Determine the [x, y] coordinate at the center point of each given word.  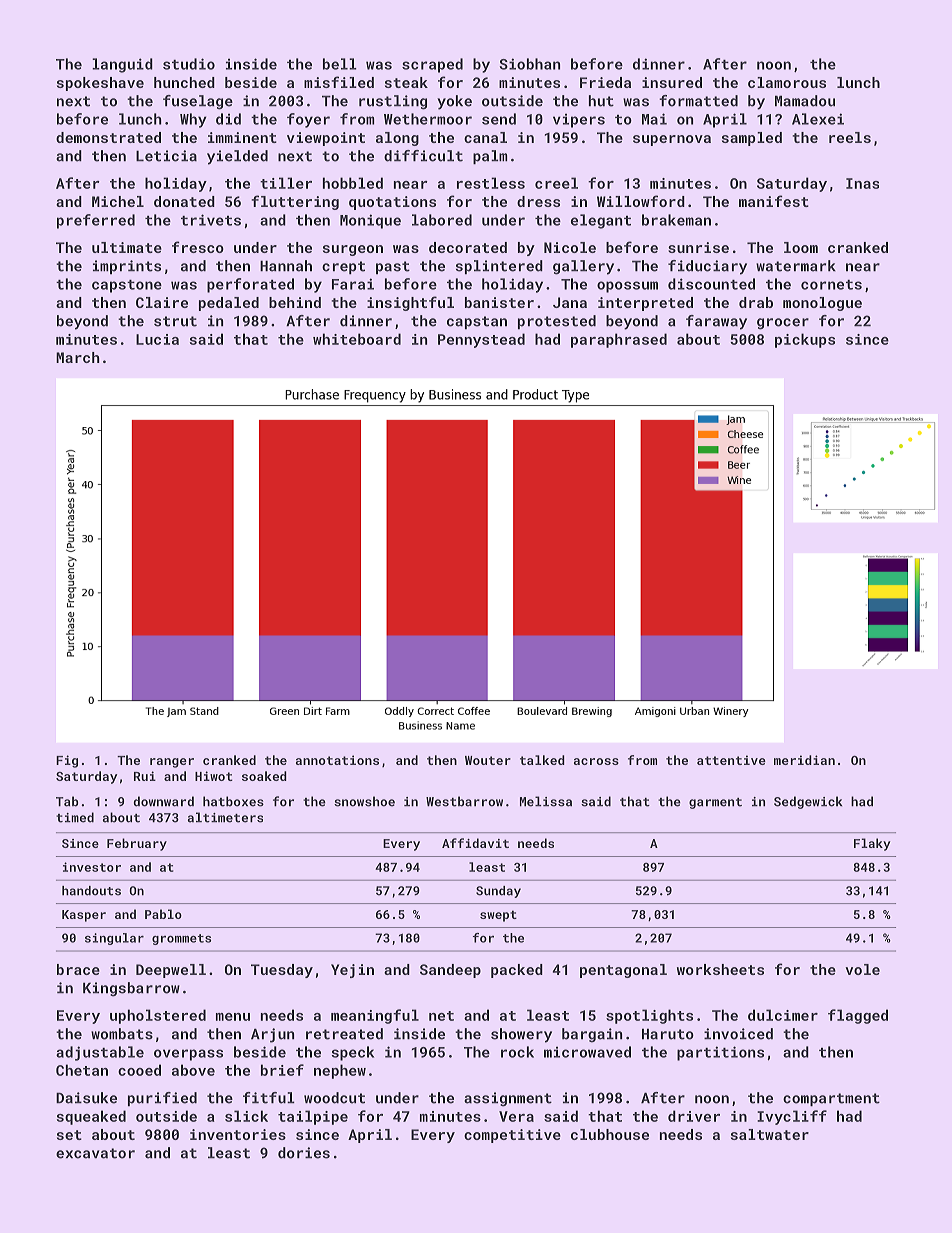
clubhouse [610, 1134]
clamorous [787, 82]
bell [340, 64]
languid [122, 65]
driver [694, 1116]
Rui [145, 776]
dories [304, 1153]
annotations [337, 760]
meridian [804, 760]
